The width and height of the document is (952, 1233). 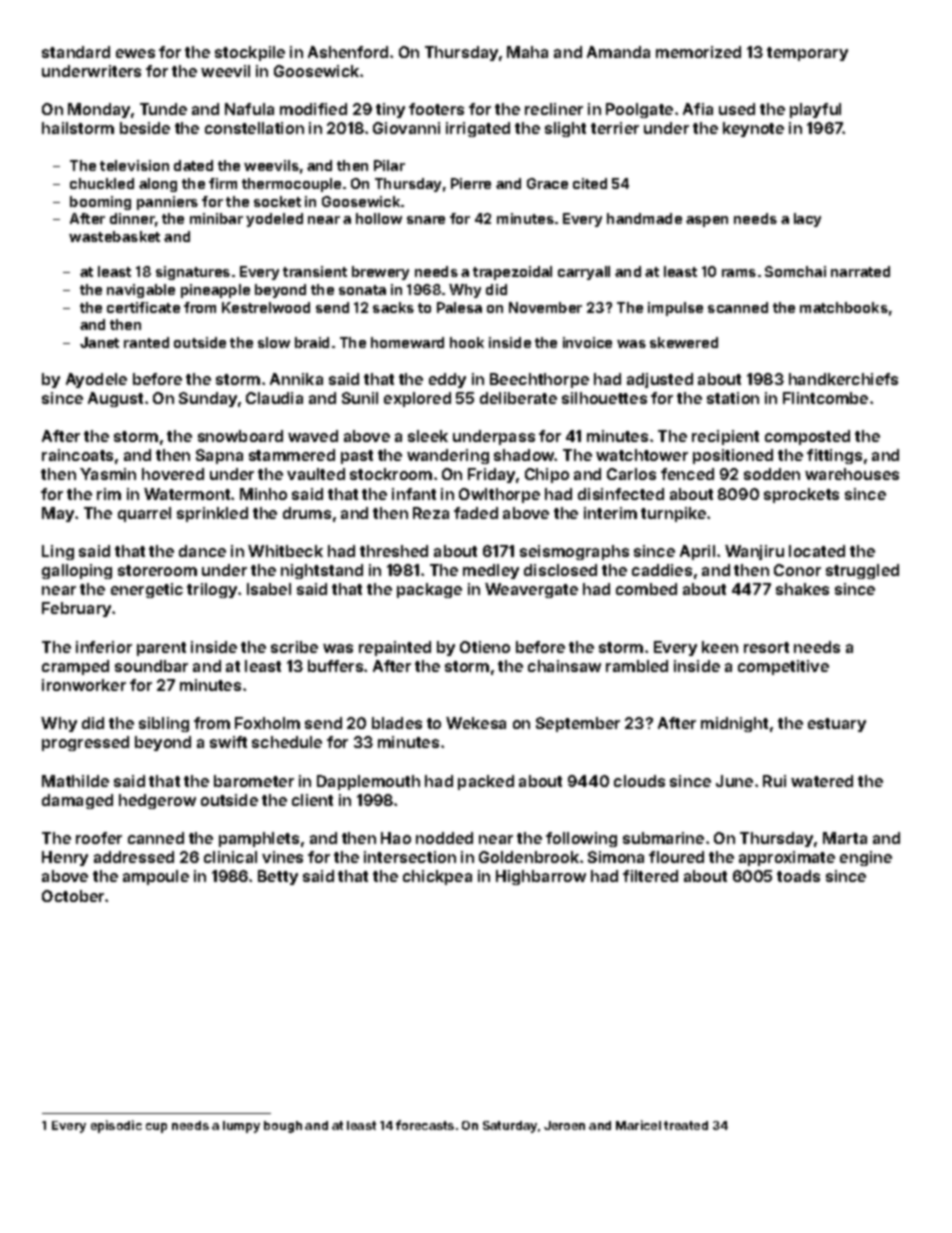 What do you see at coordinates (527, 52) in the document?
I see `Maha` at bounding box center [527, 52].
